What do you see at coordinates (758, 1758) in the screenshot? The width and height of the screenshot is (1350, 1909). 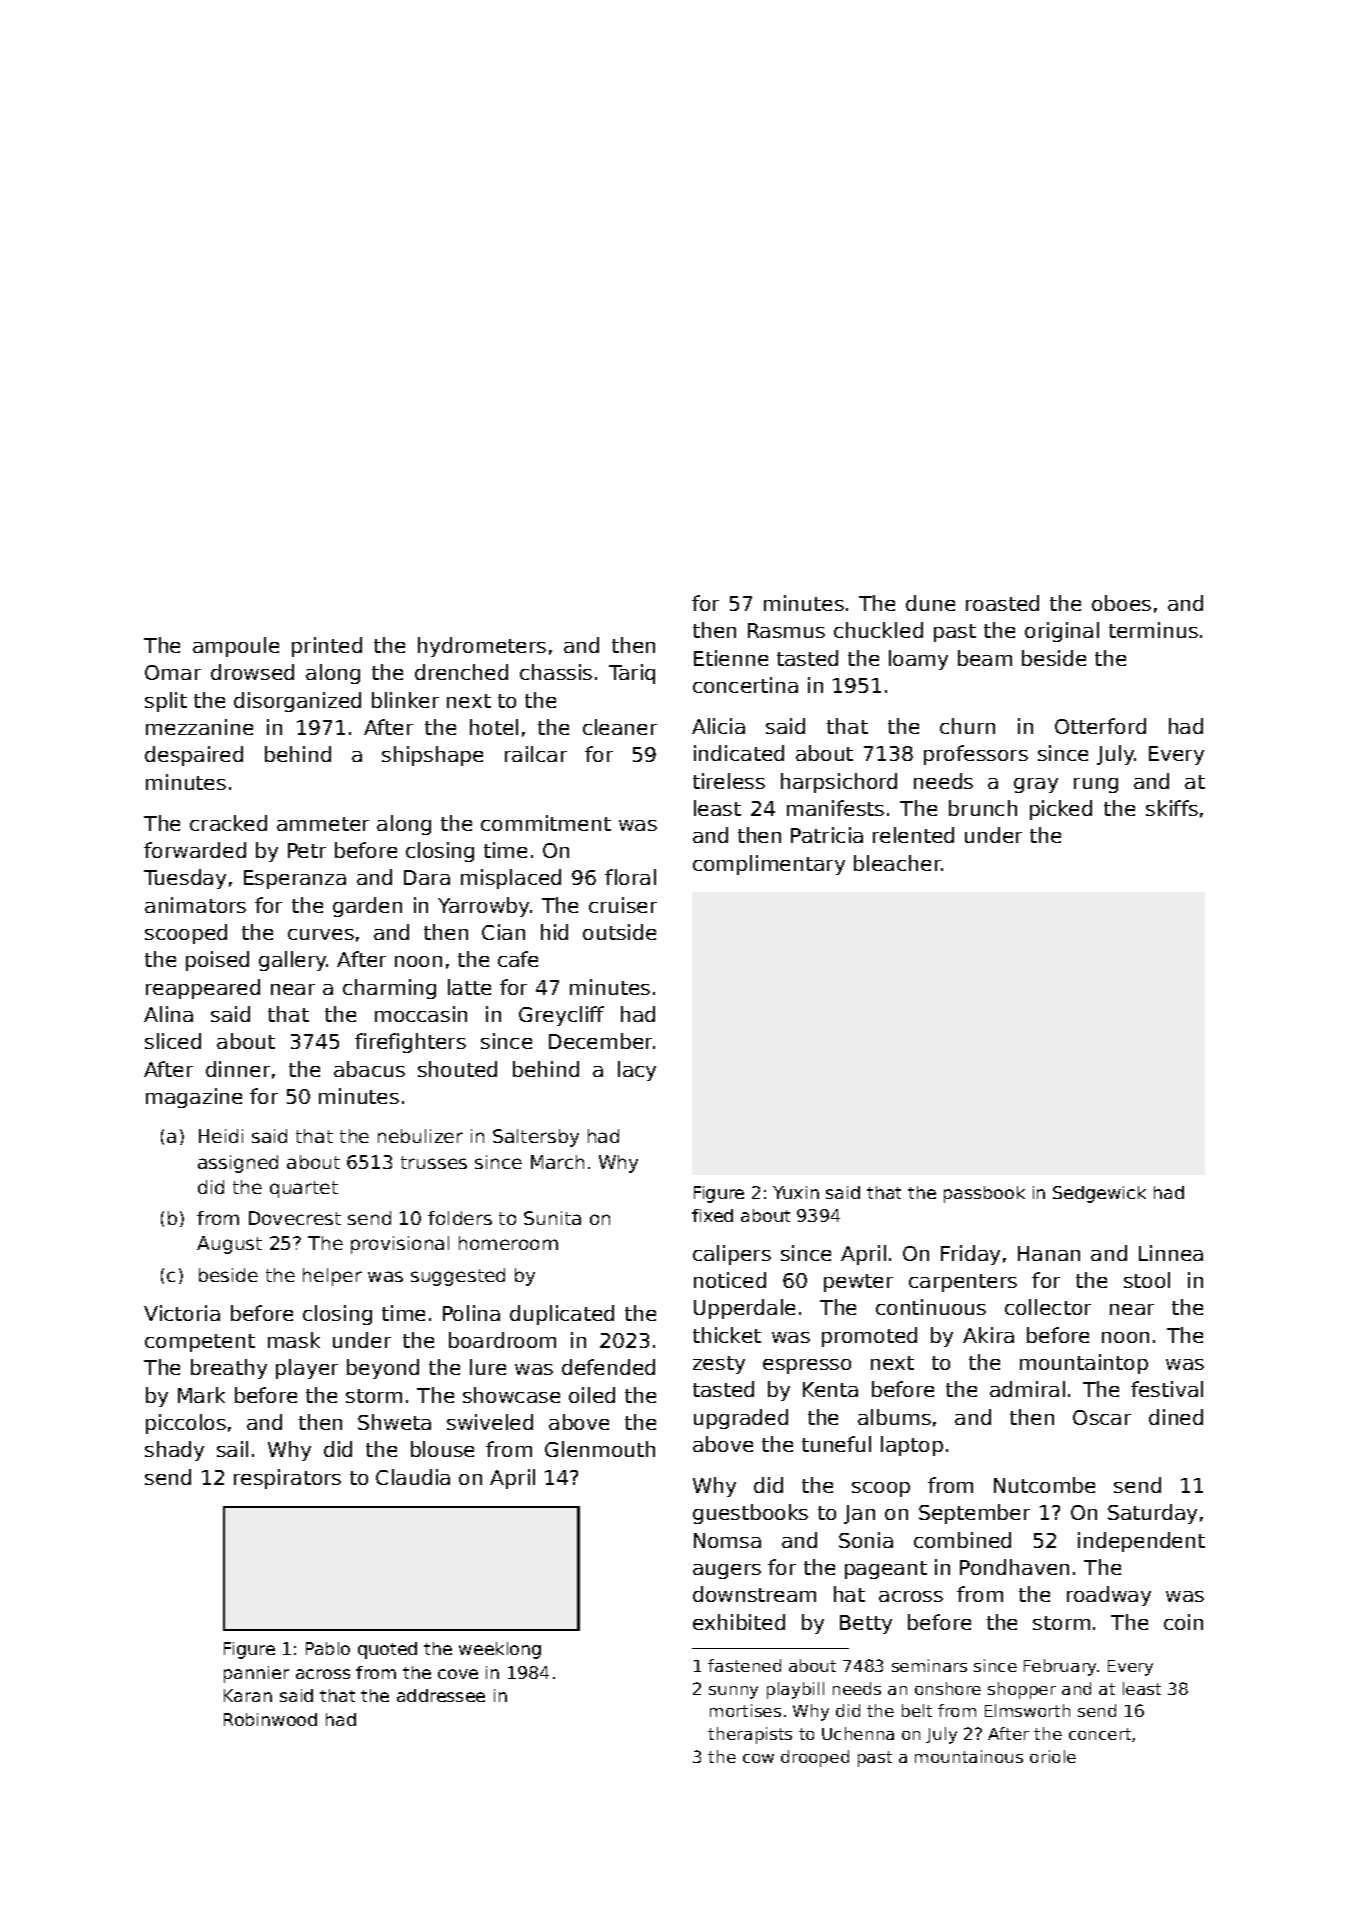 I see `cow` at bounding box center [758, 1758].
